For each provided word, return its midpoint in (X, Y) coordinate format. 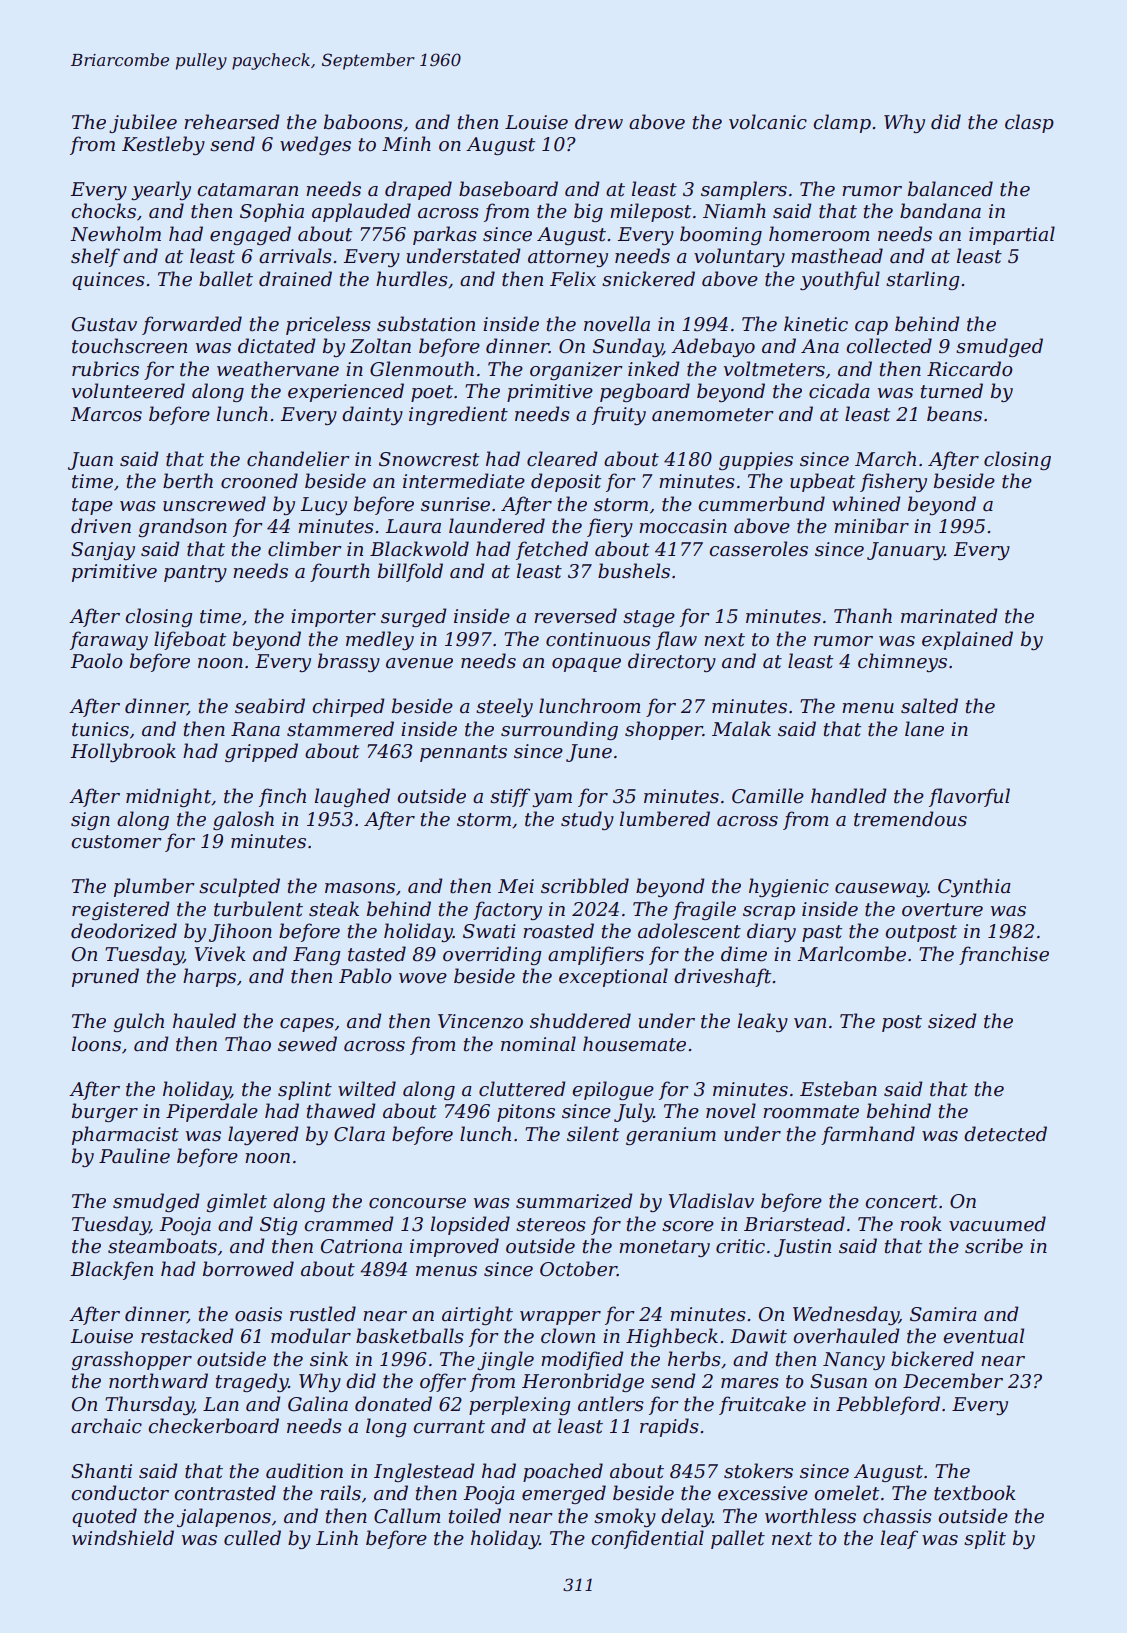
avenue (419, 663)
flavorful (969, 797)
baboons (363, 122)
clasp (1029, 123)
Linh (337, 1537)
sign (90, 821)
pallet (738, 1539)
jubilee (143, 123)
